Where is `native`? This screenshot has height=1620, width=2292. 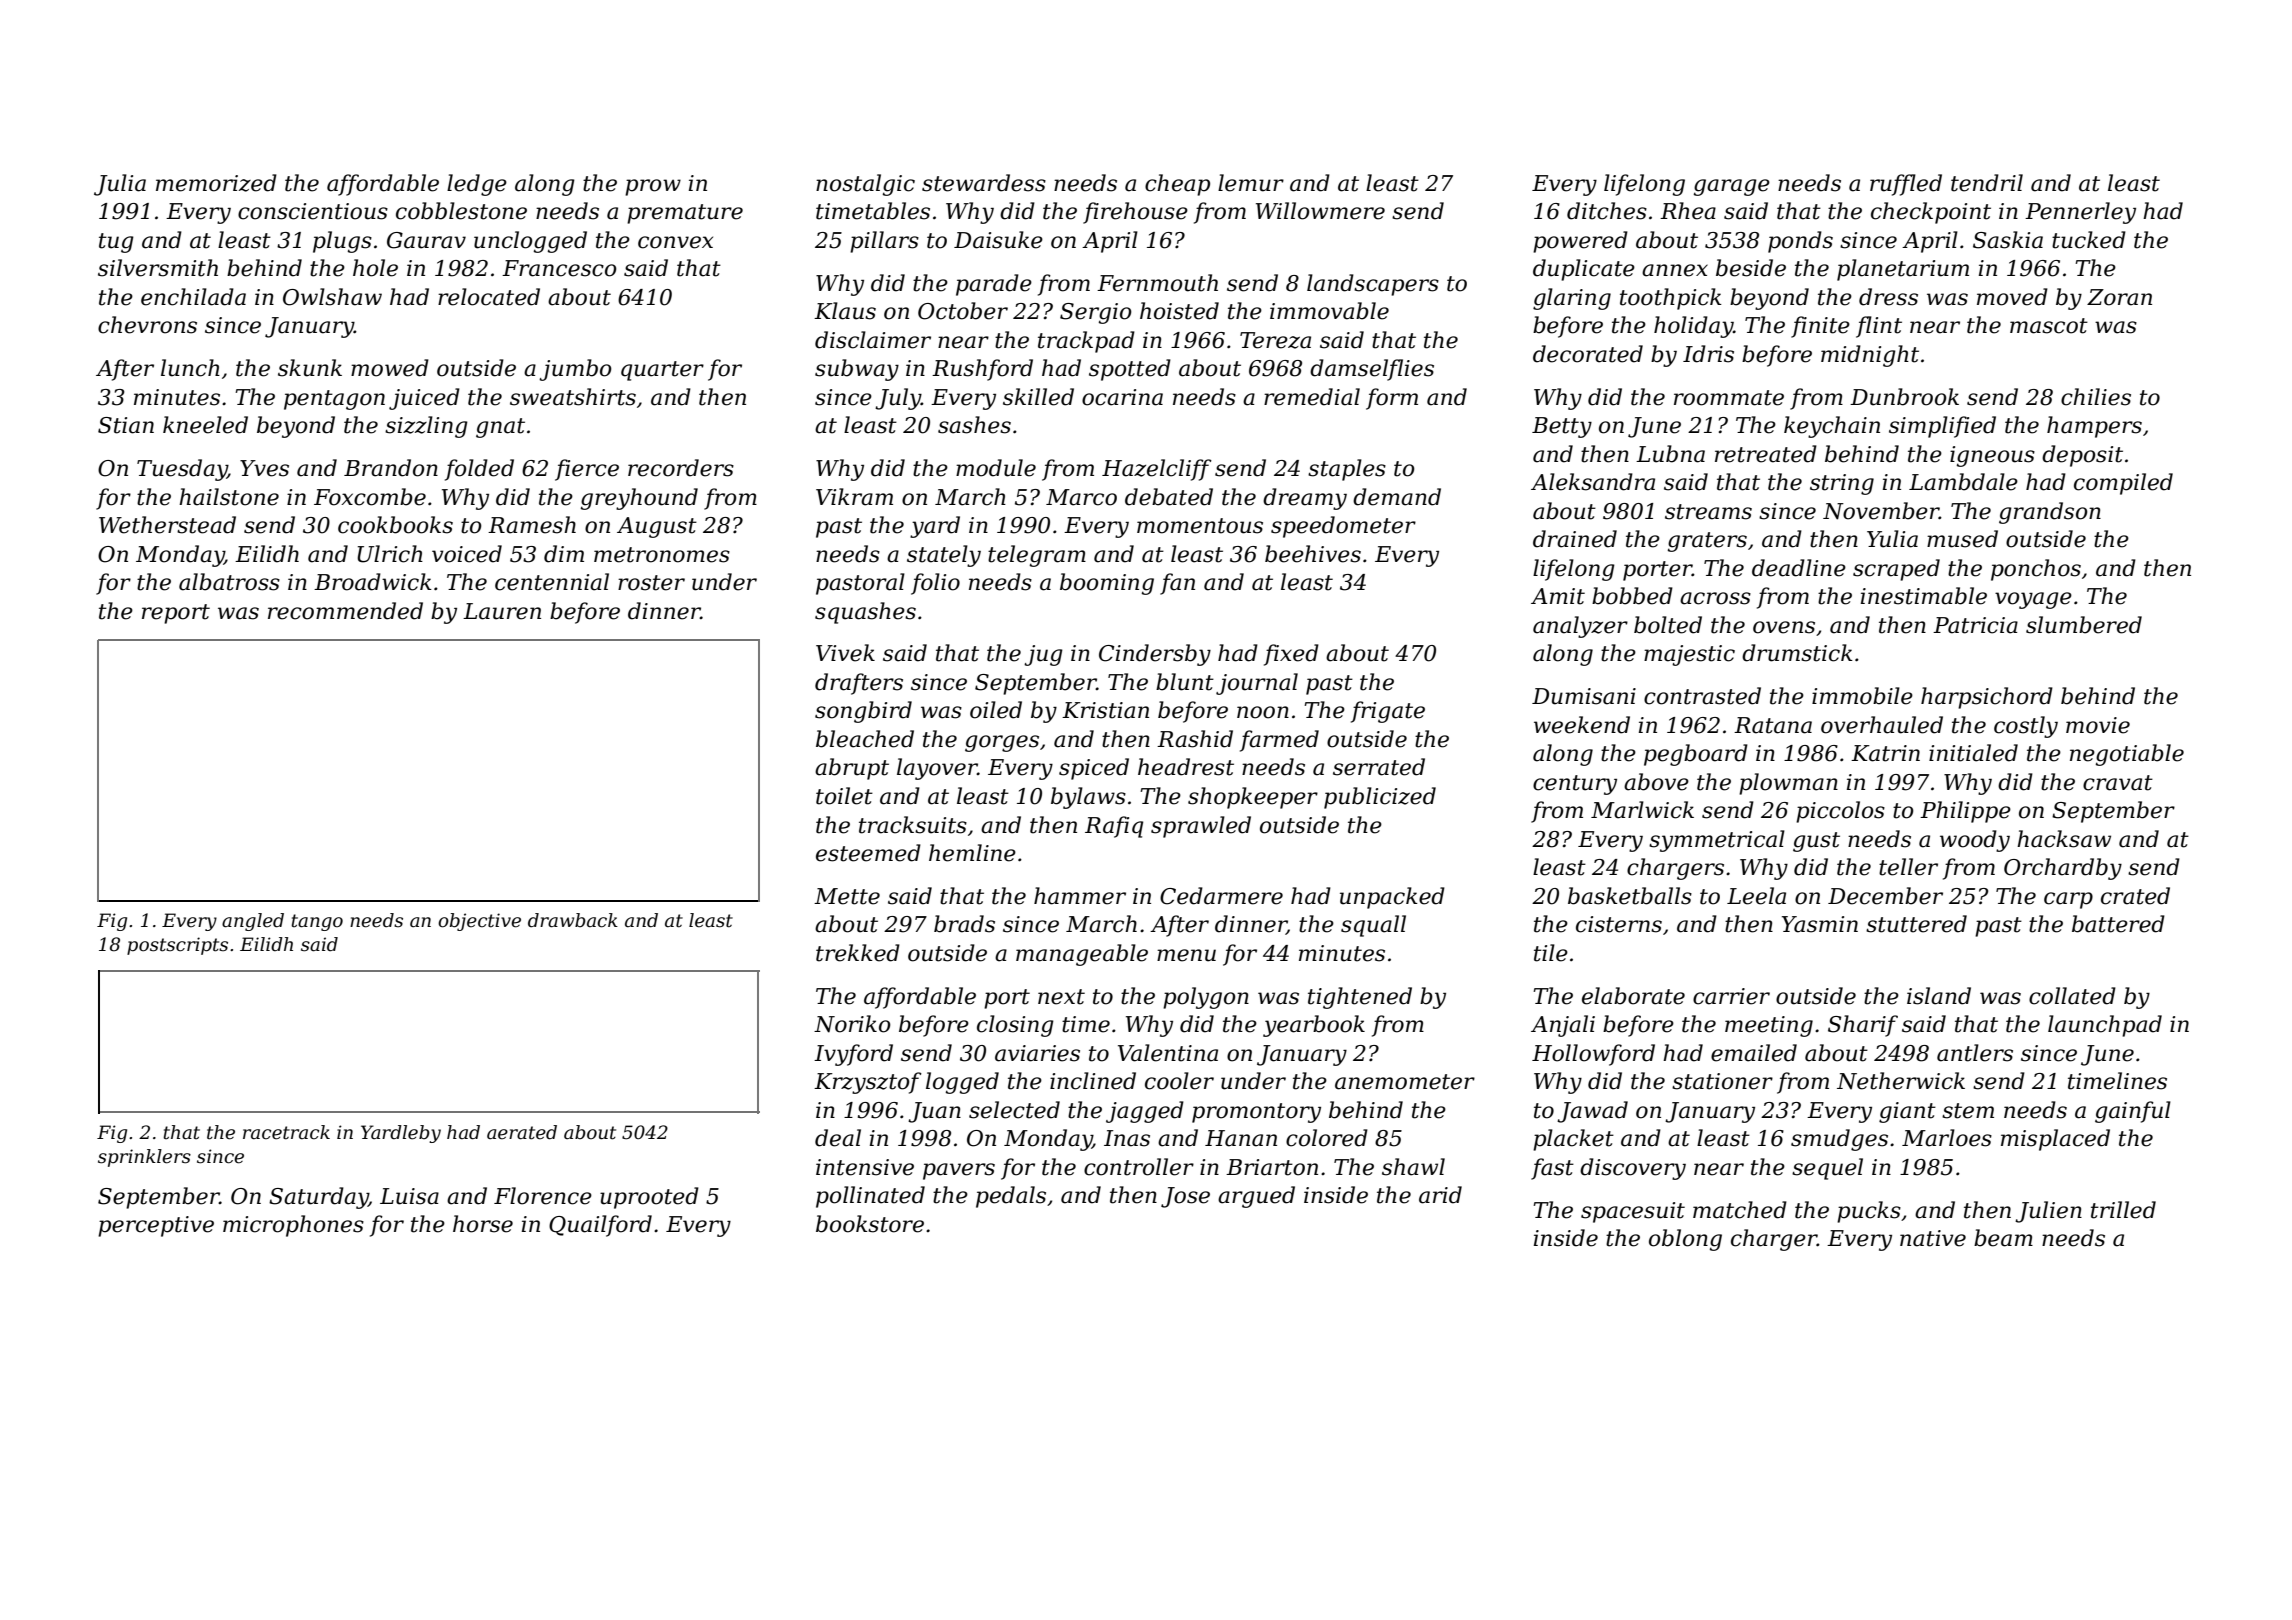 native is located at coordinates (1933, 1238).
